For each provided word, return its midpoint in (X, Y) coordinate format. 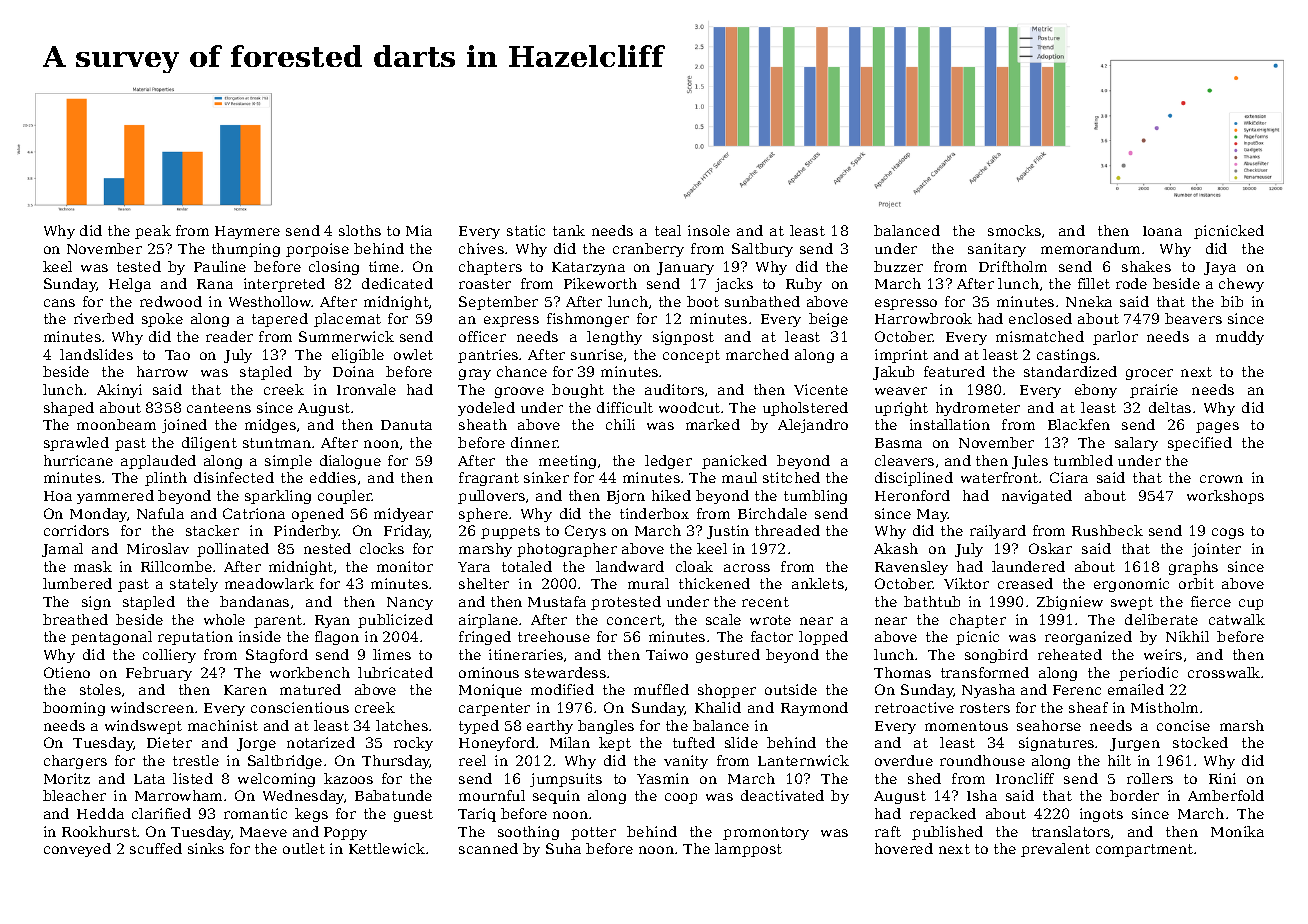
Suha (563, 848)
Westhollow (270, 301)
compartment (1144, 850)
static (526, 230)
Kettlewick (387, 848)
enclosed (1040, 318)
